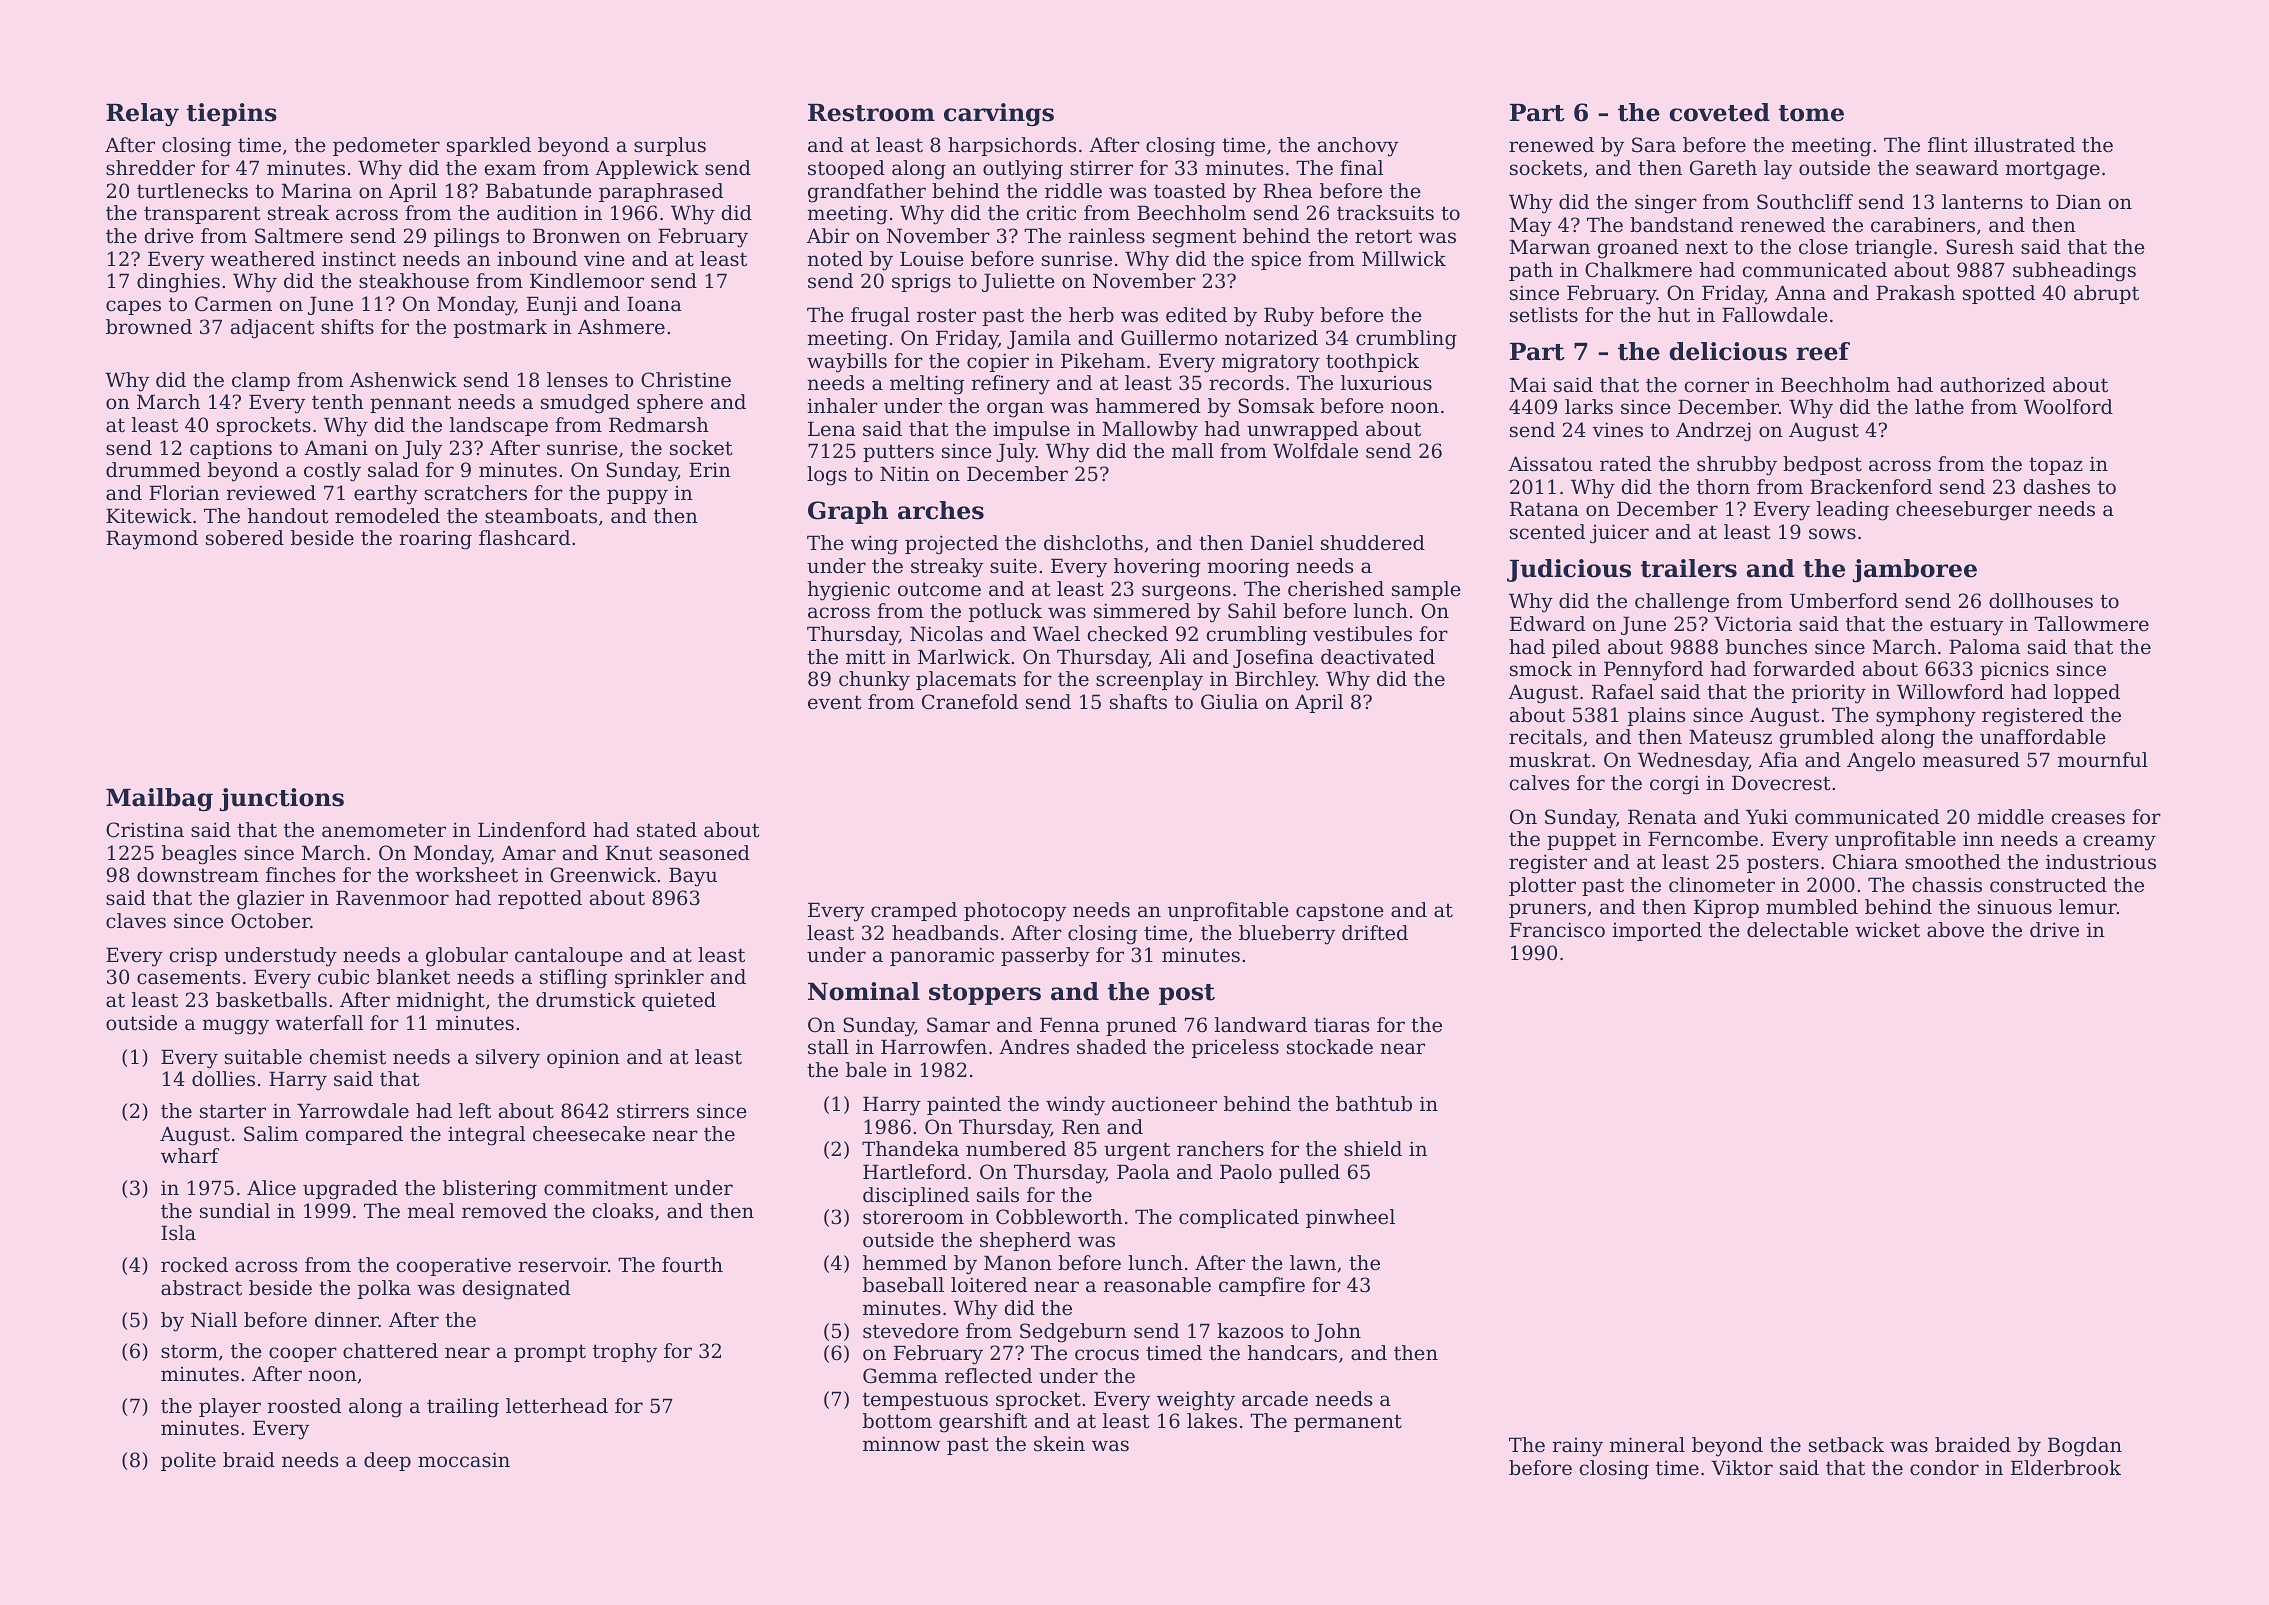  I want to click on Ashenwick, so click(403, 380).
